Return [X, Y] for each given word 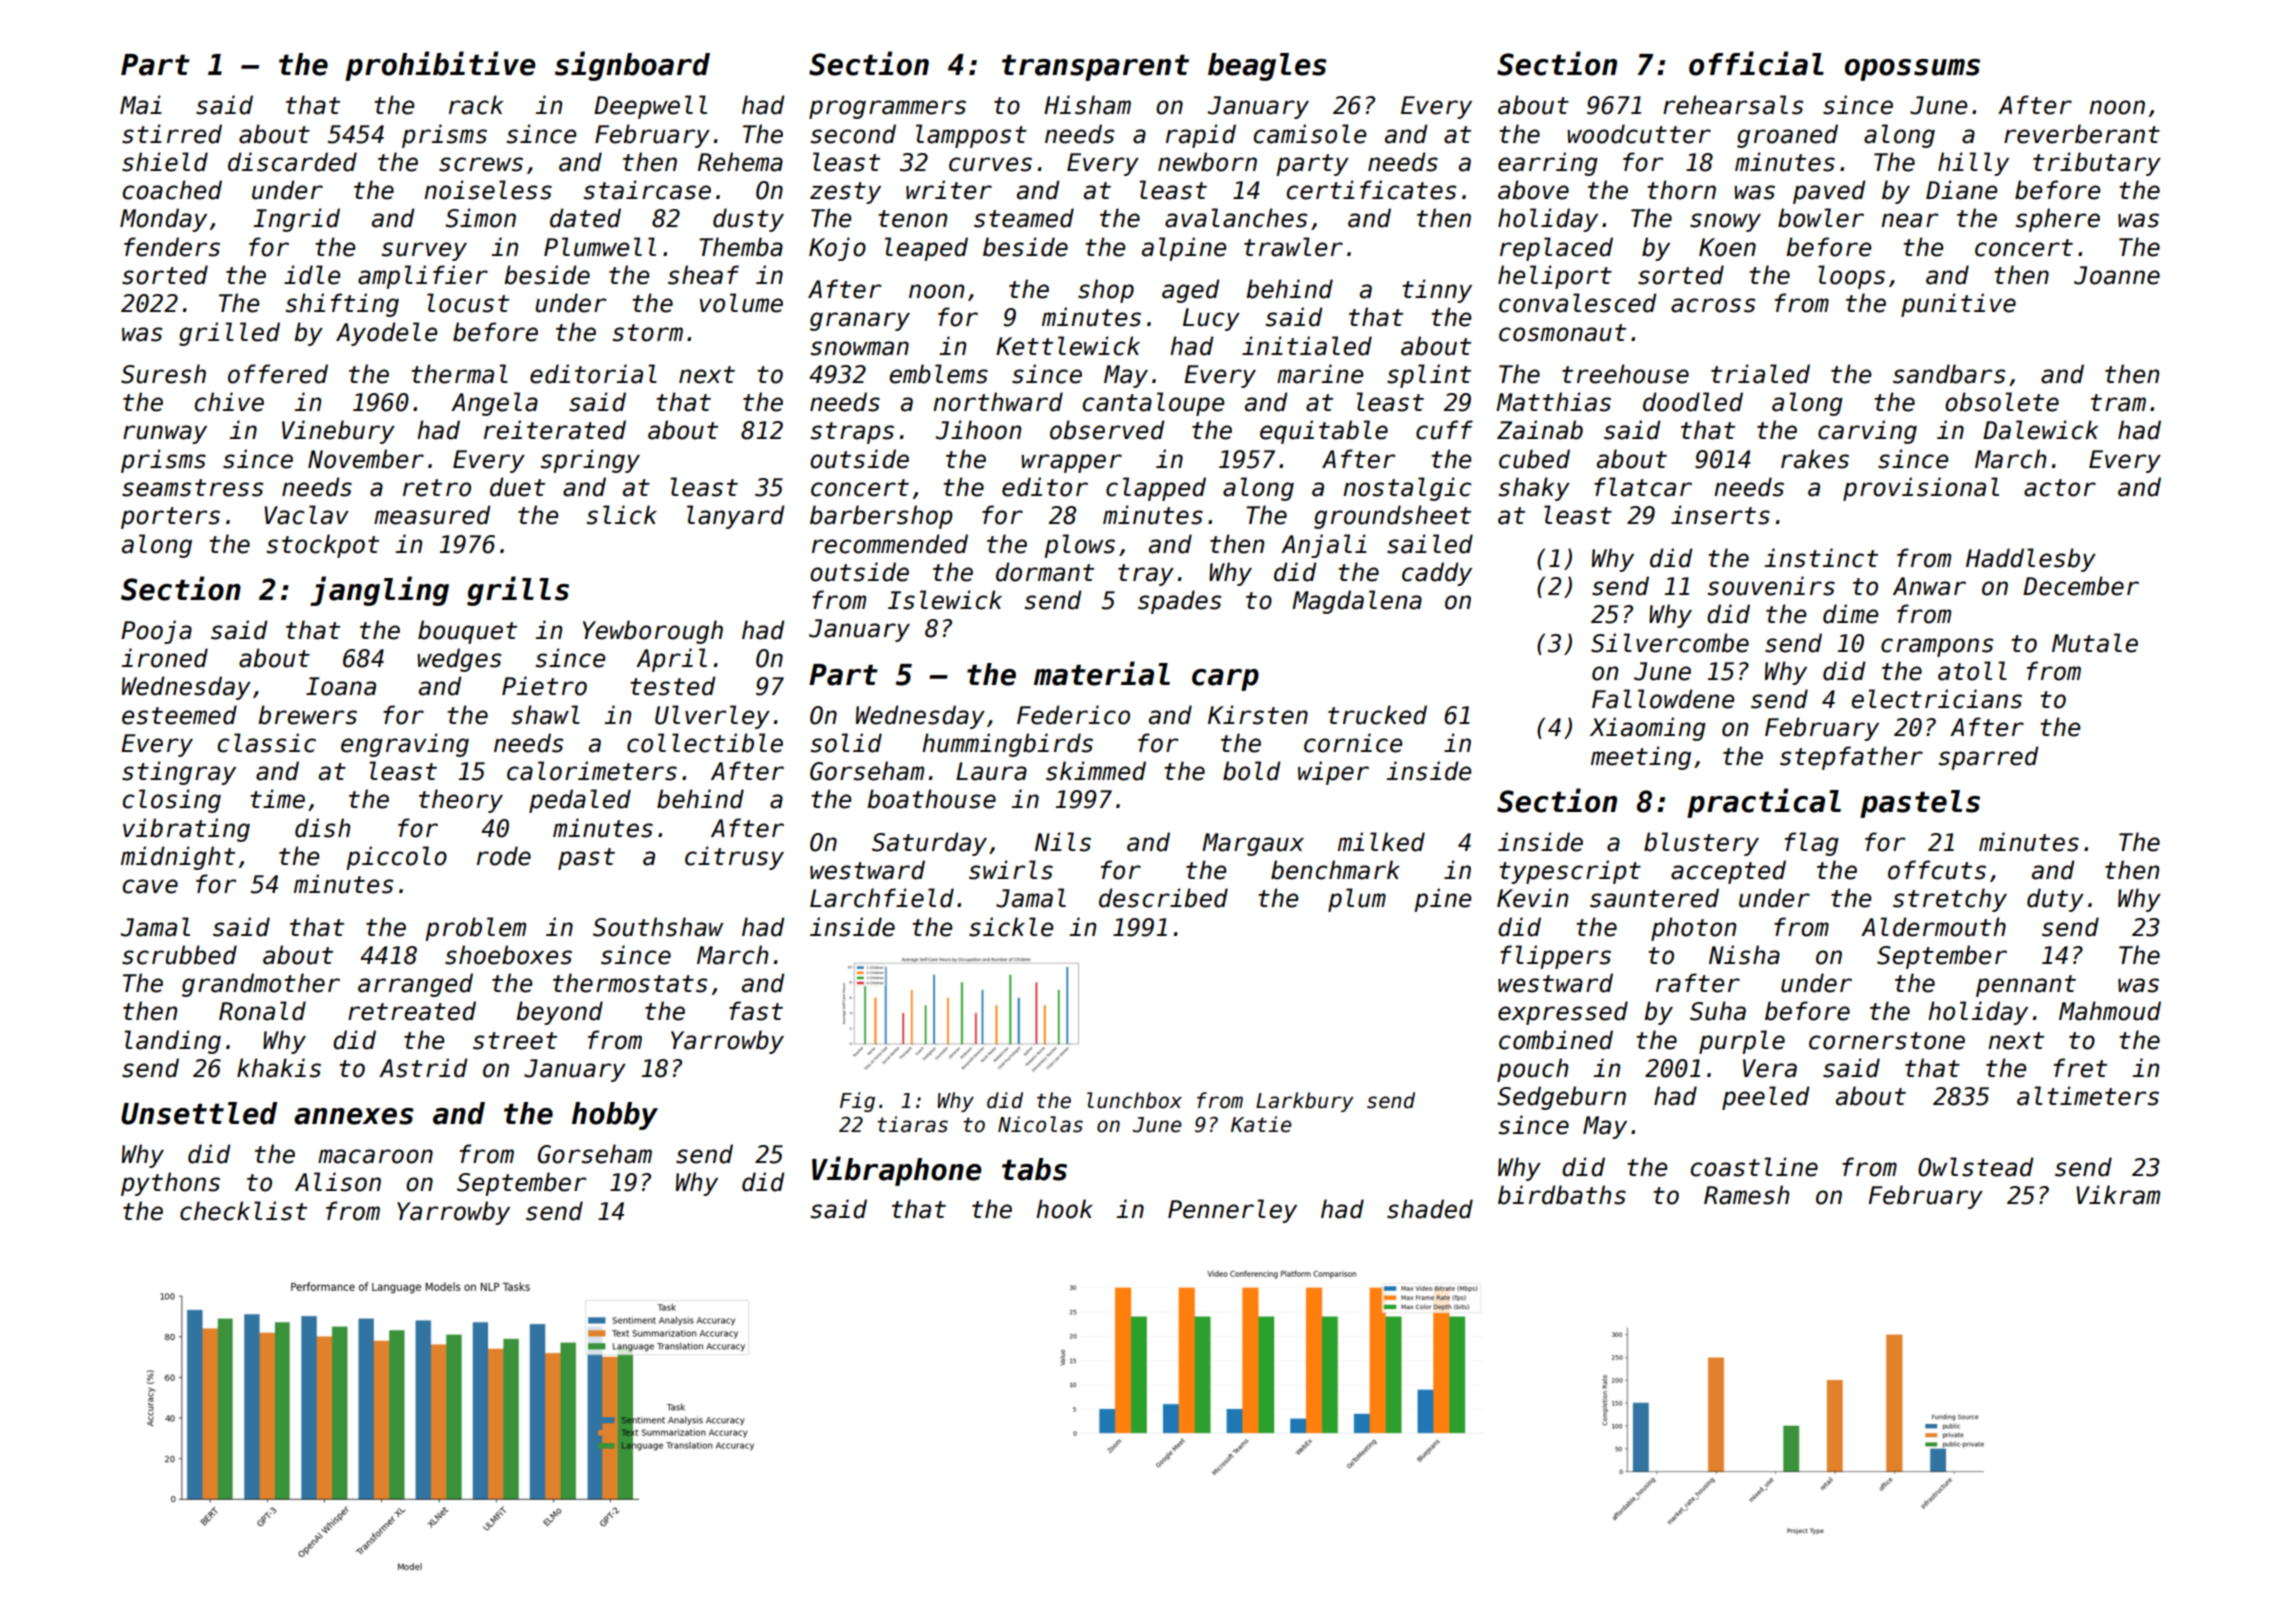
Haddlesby [2031, 560]
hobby [615, 1116]
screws [481, 164]
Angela [494, 404]
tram [2118, 403]
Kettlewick [1068, 346]
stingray [179, 773]
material [1102, 673]
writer [949, 190]
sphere [2058, 220]
